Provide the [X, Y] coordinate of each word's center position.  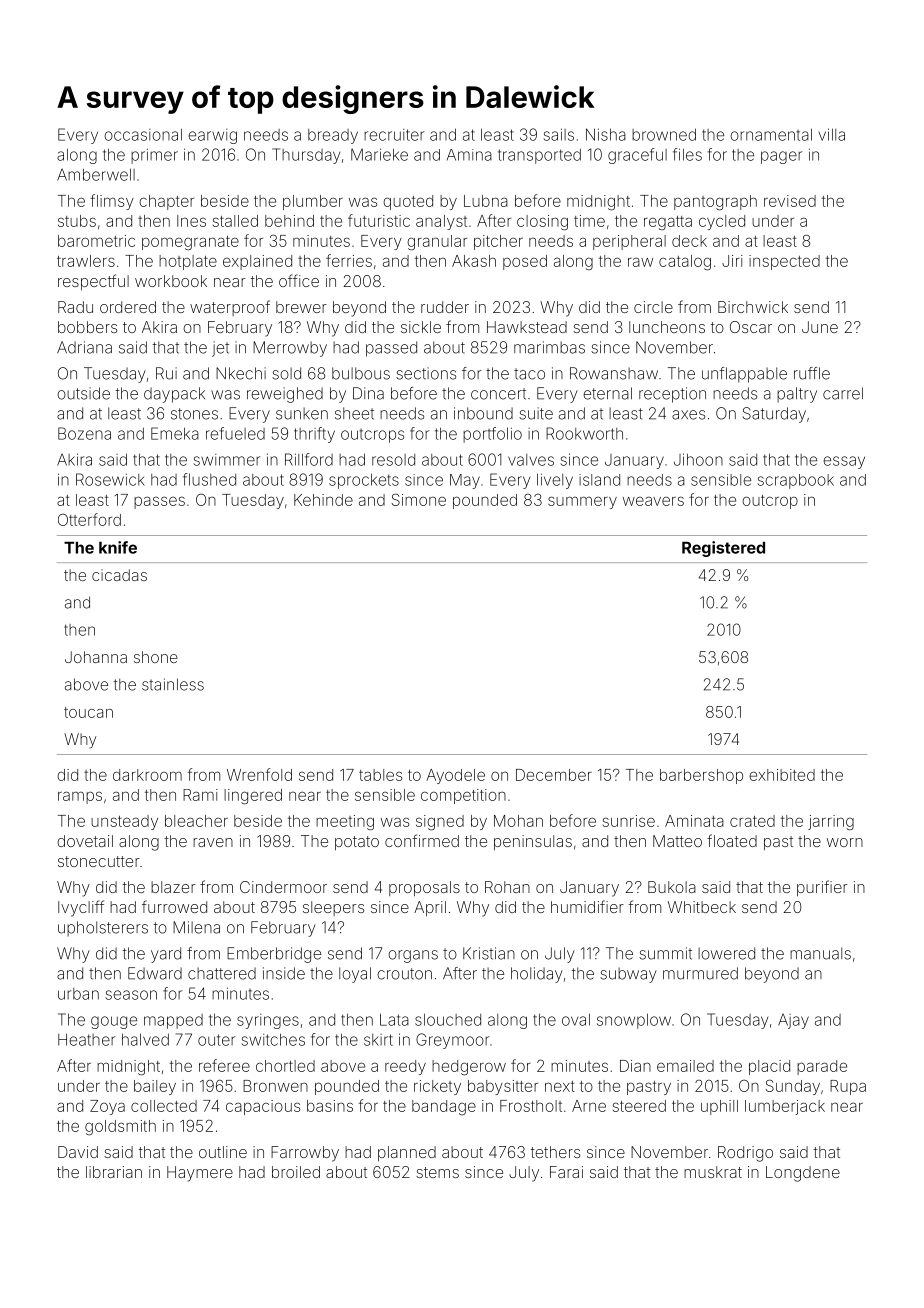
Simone [419, 499]
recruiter [394, 135]
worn [845, 842]
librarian [114, 1172]
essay [844, 462]
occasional [143, 134]
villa [832, 134]
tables [380, 775]
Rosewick [110, 479]
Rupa [848, 1087]
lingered [253, 797]
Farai [566, 1172]
